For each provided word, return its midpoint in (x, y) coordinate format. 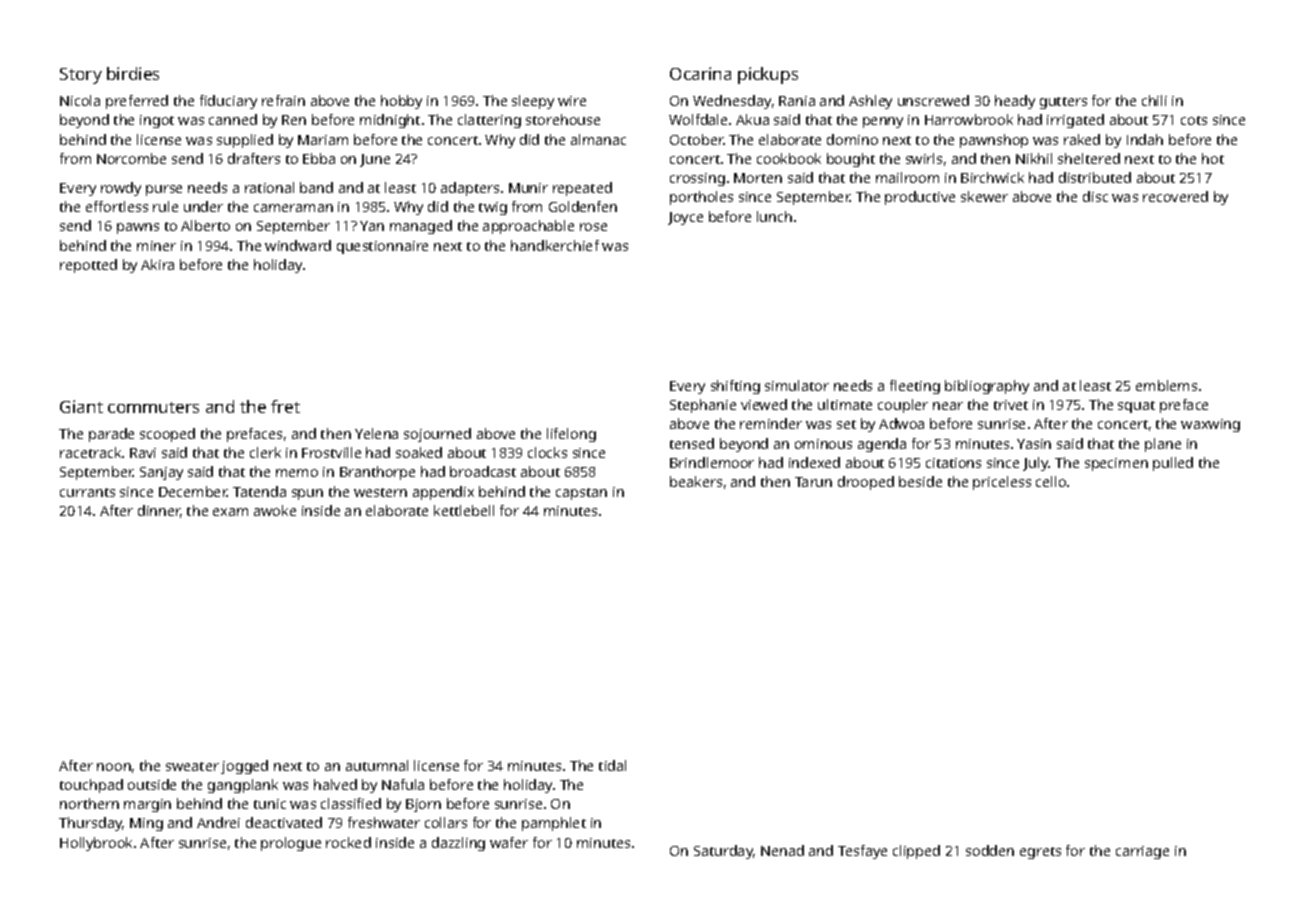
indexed (814, 462)
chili (1154, 100)
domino (852, 139)
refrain (283, 100)
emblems (1166, 385)
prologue (291, 844)
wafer (509, 842)
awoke (275, 510)
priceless (1002, 483)
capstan (581, 494)
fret (285, 406)
